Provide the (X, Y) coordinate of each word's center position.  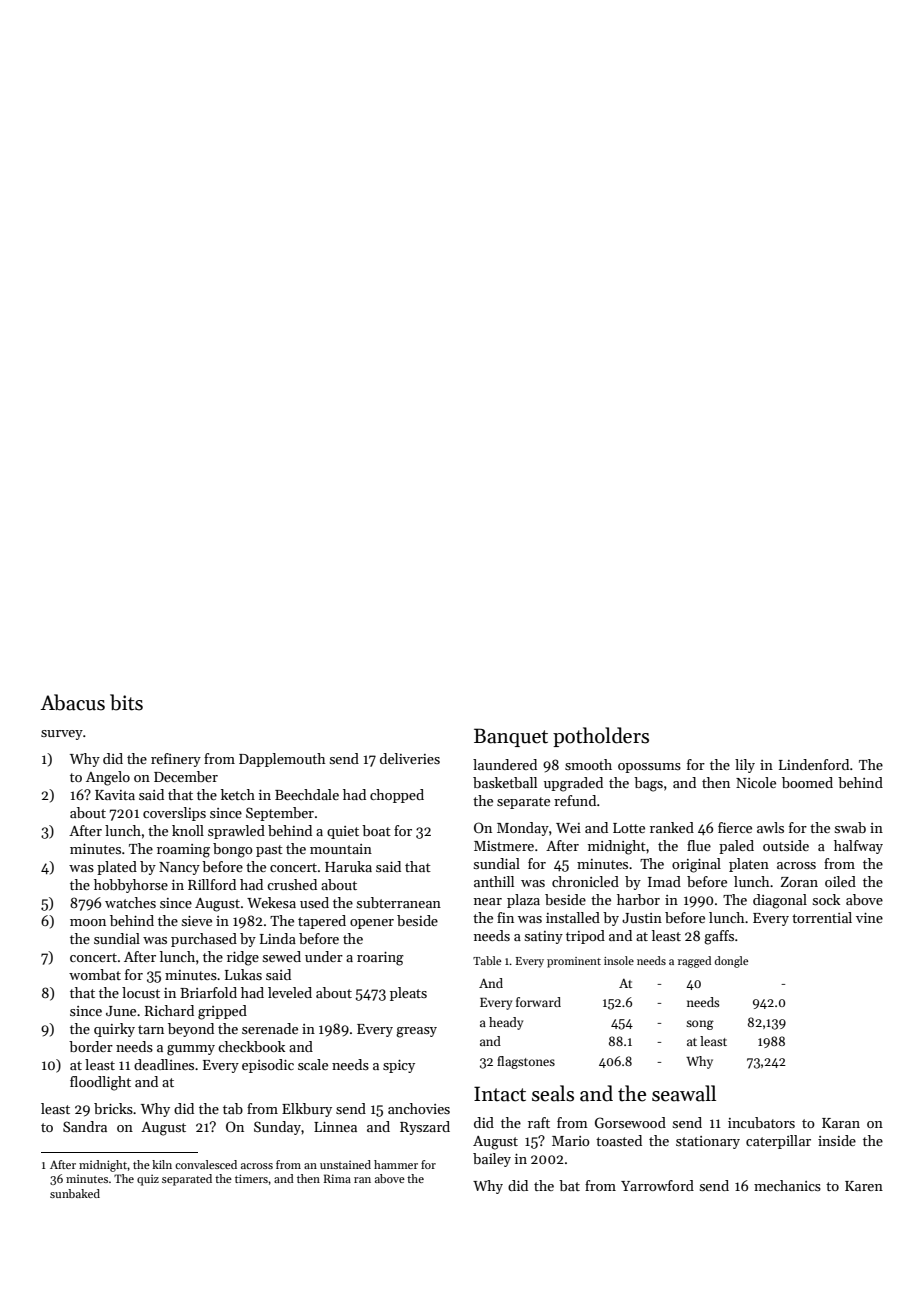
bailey (492, 1160)
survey (62, 735)
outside (786, 845)
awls (770, 827)
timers (251, 1178)
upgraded (573, 784)
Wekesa (271, 902)
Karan (841, 1123)
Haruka (348, 866)
